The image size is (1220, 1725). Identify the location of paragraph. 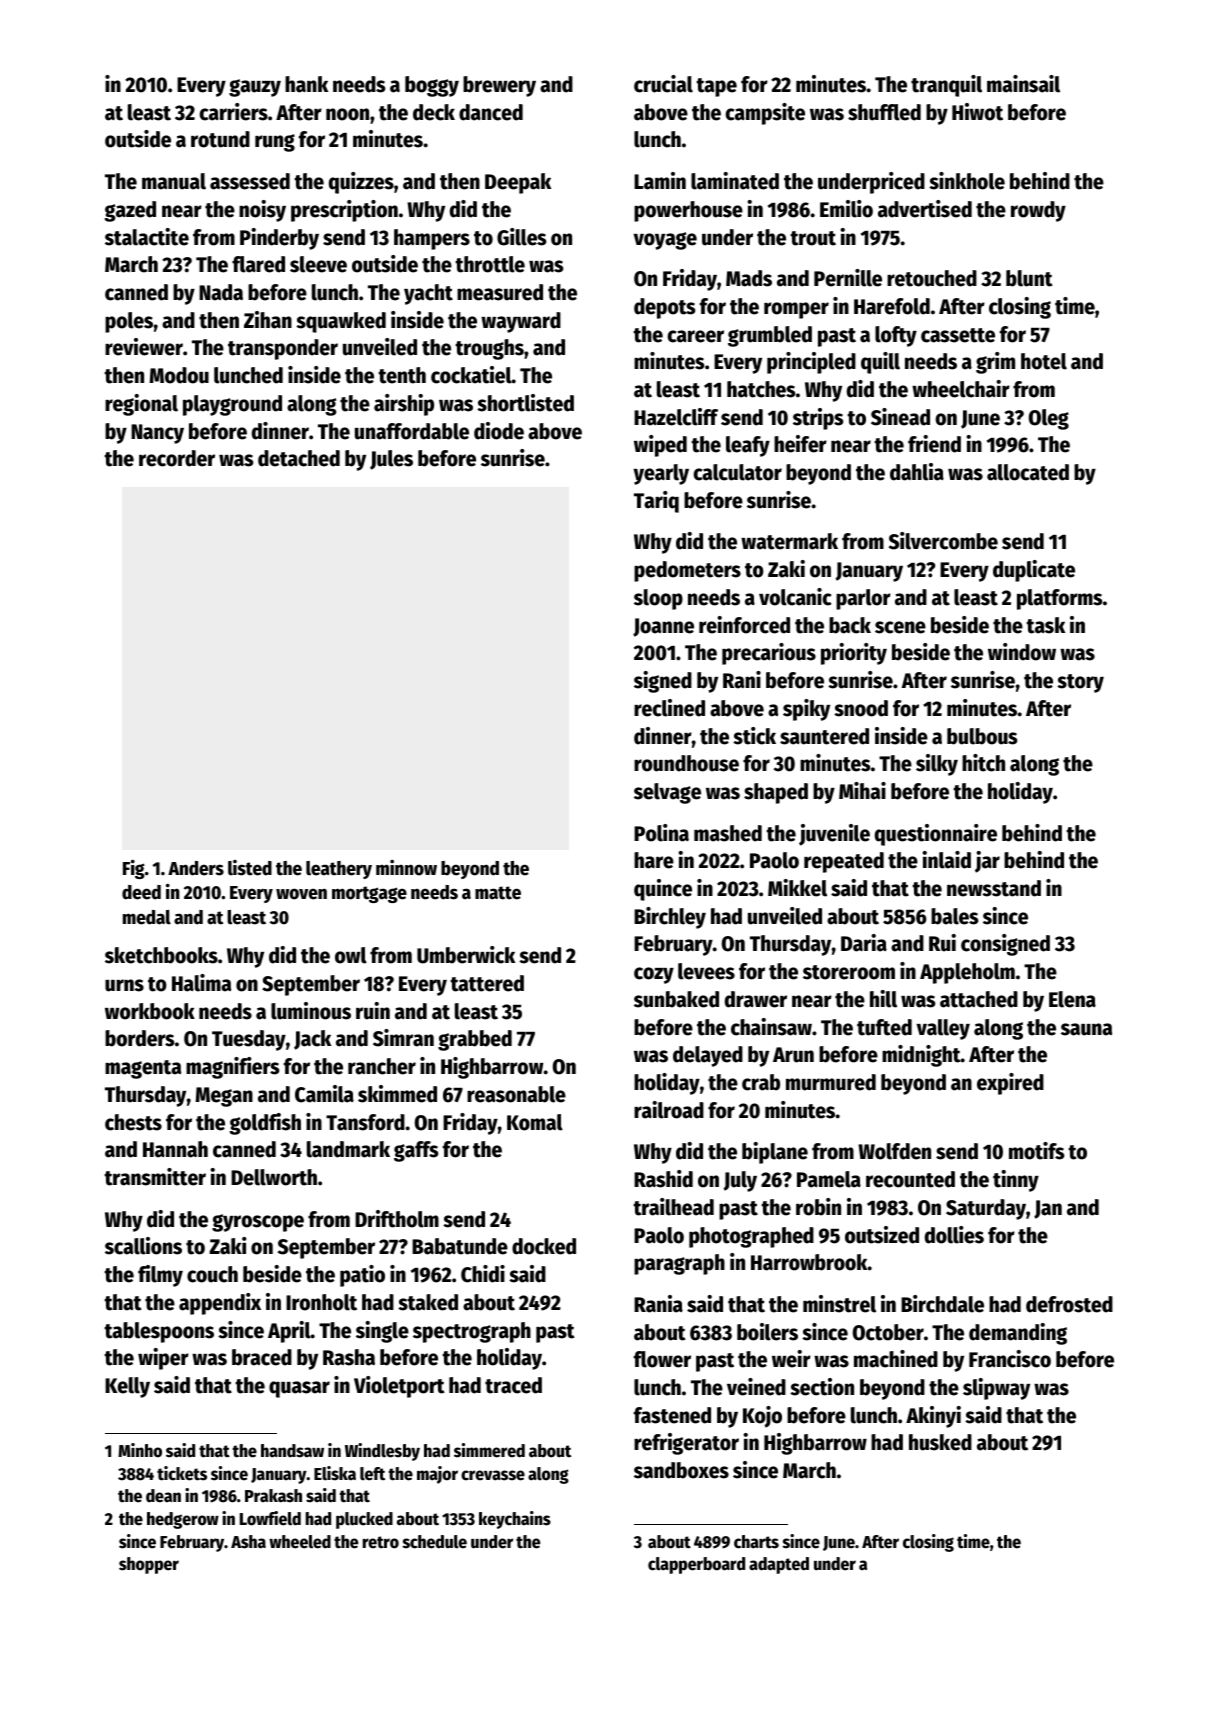
(679, 1264).
